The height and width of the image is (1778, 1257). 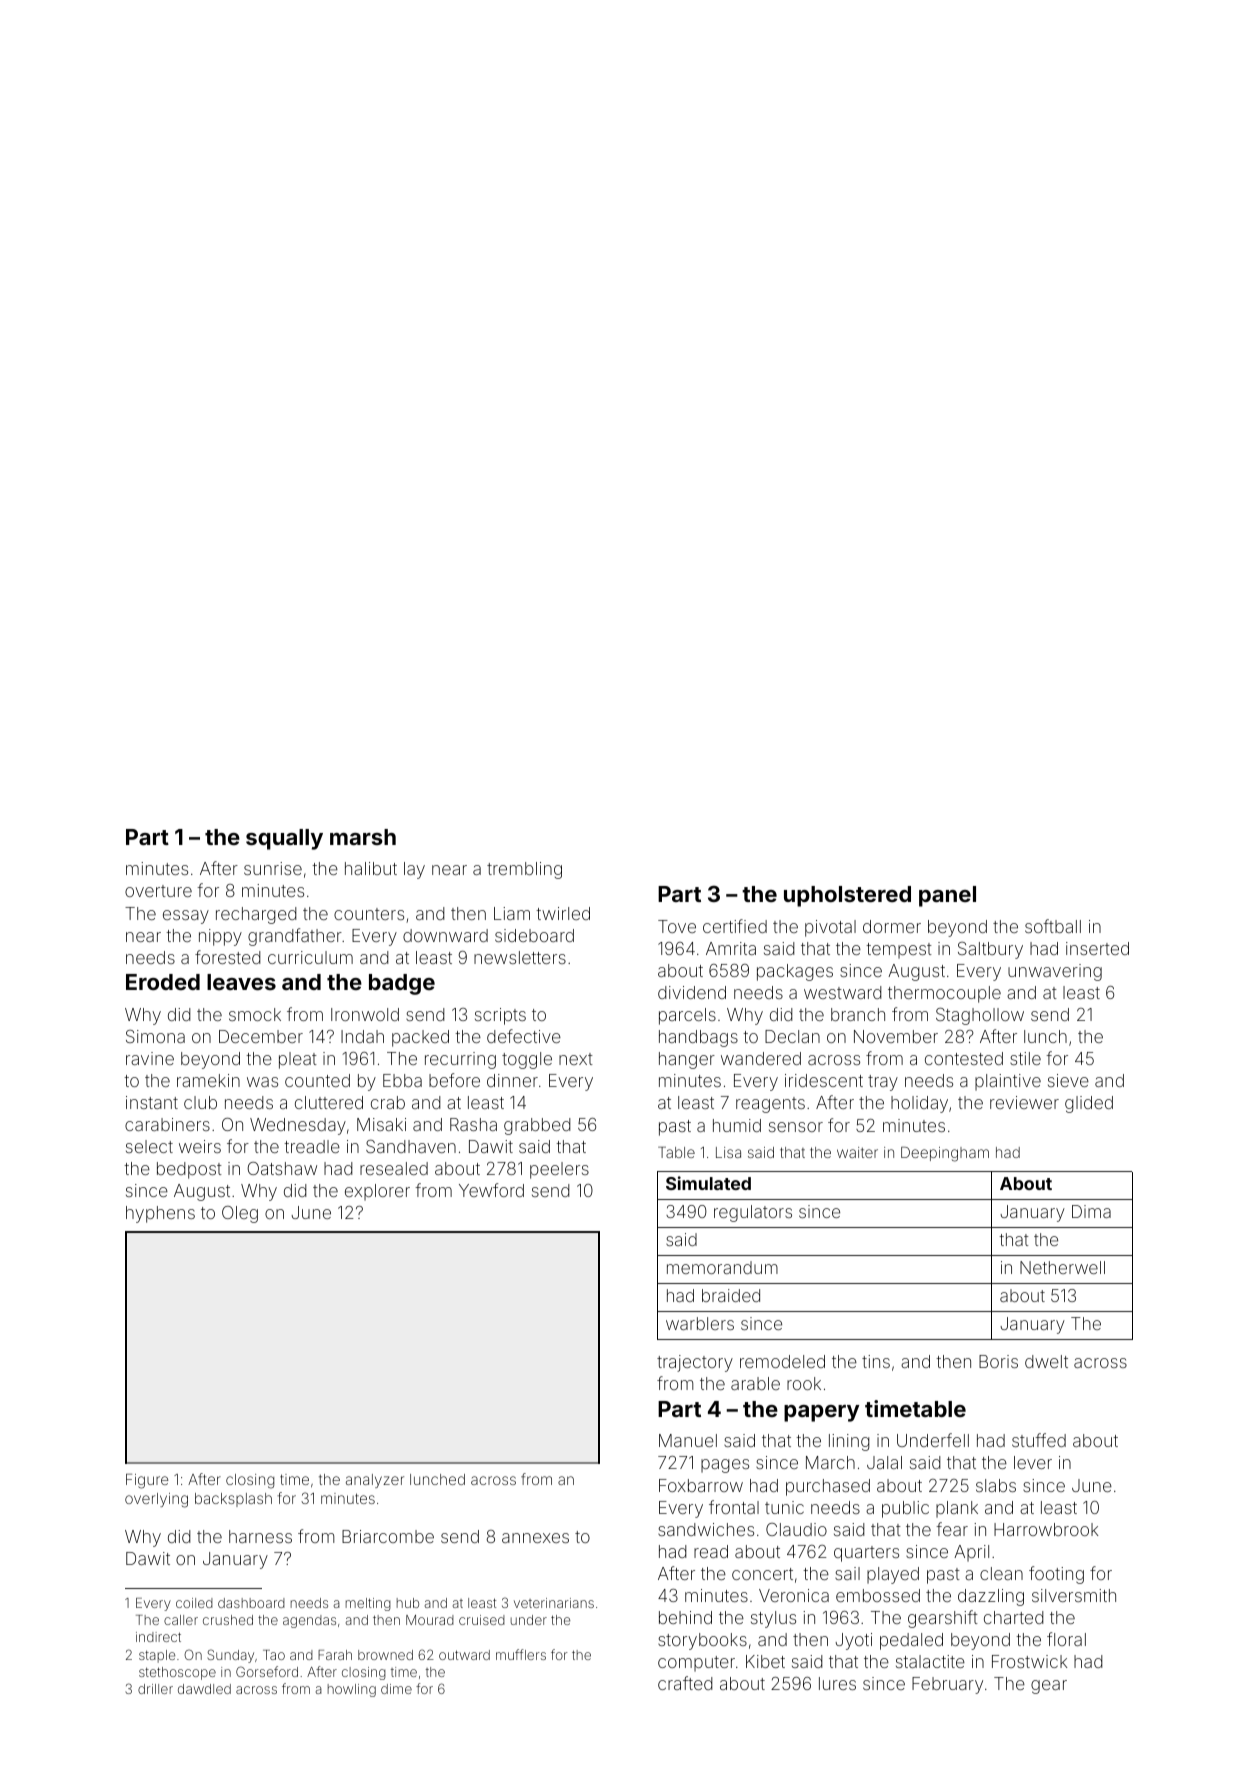 I want to click on panel, so click(x=947, y=896).
